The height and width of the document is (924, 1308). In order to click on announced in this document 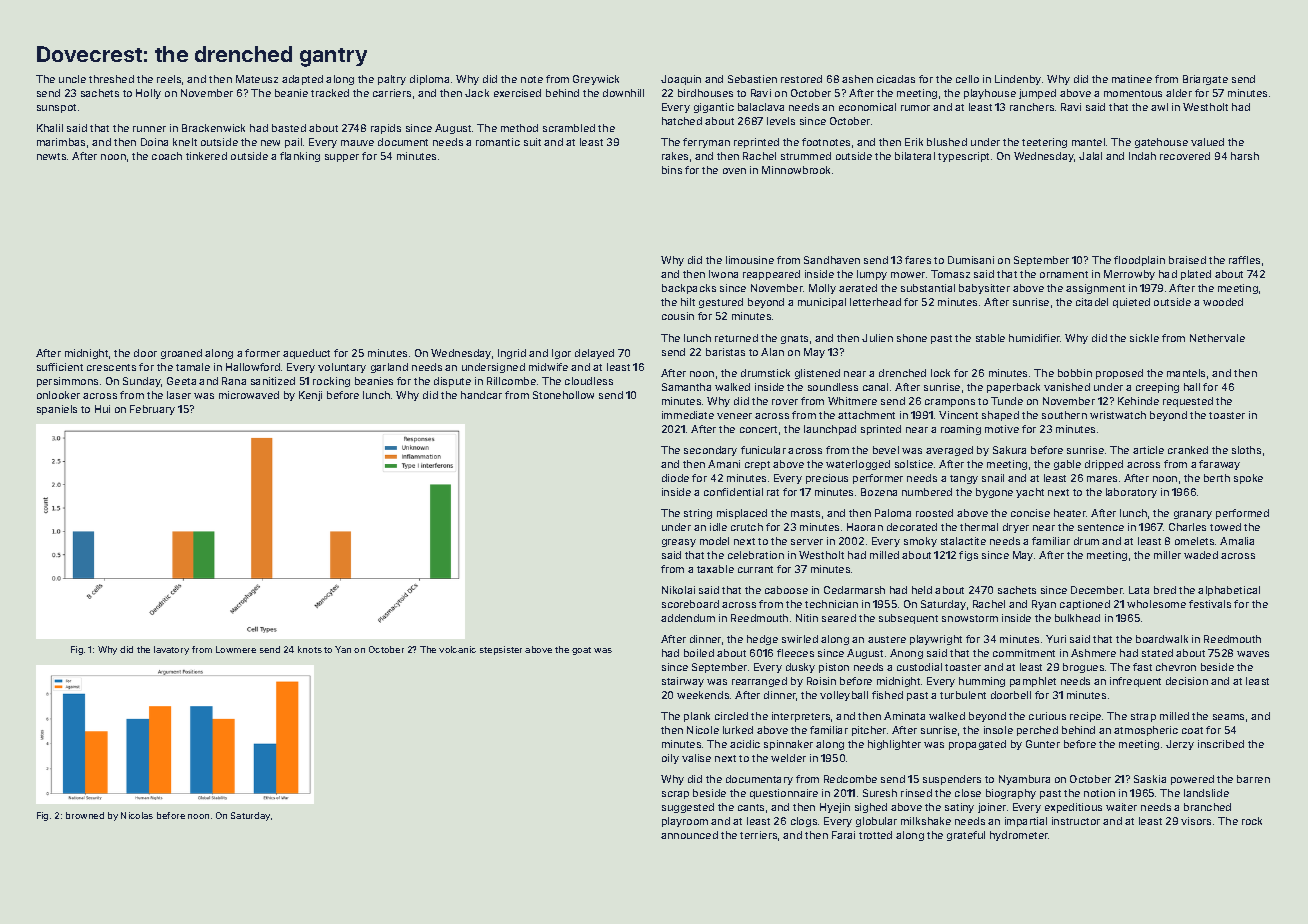, I will do `click(689, 835)`.
